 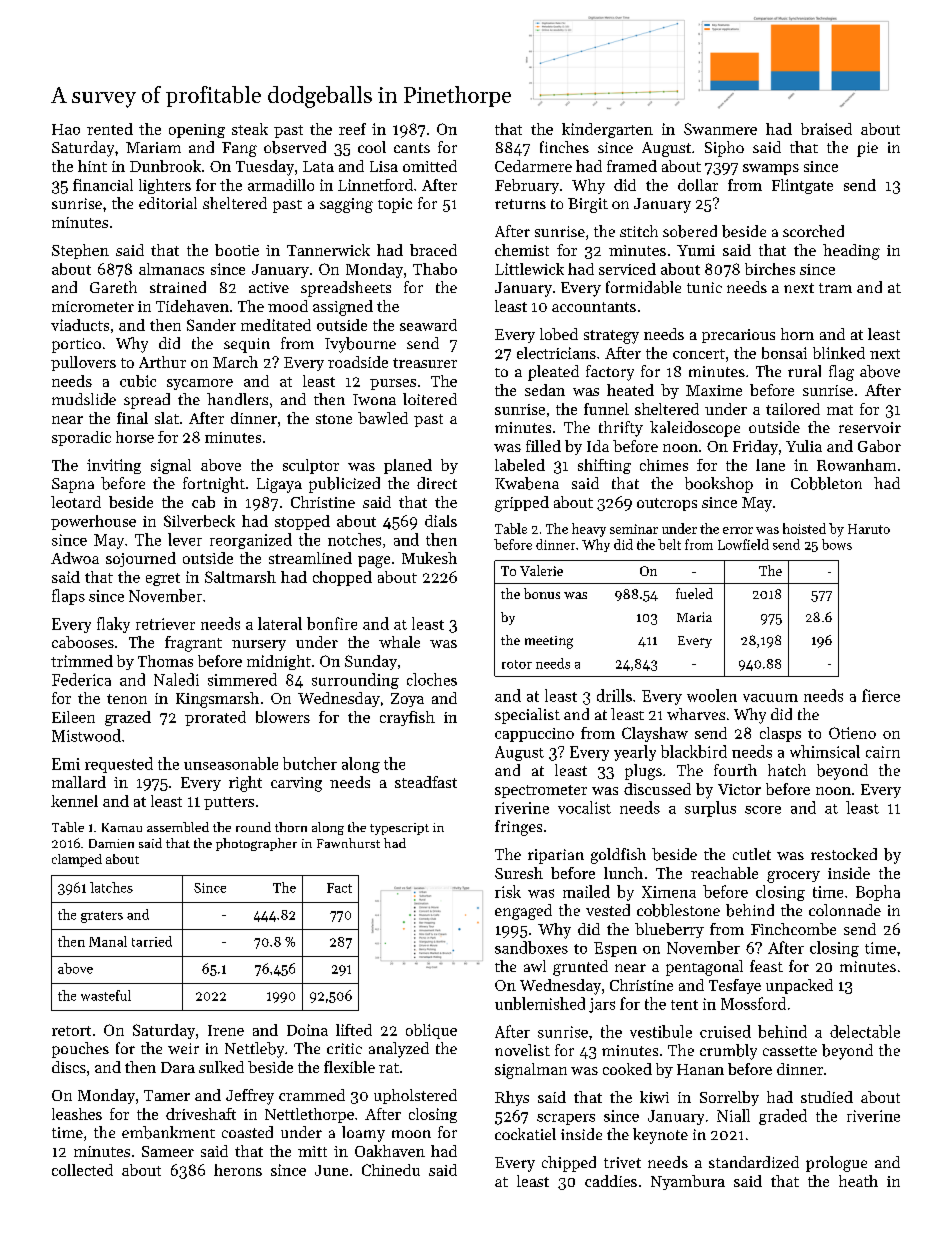 I want to click on caddies, so click(x=611, y=1181).
